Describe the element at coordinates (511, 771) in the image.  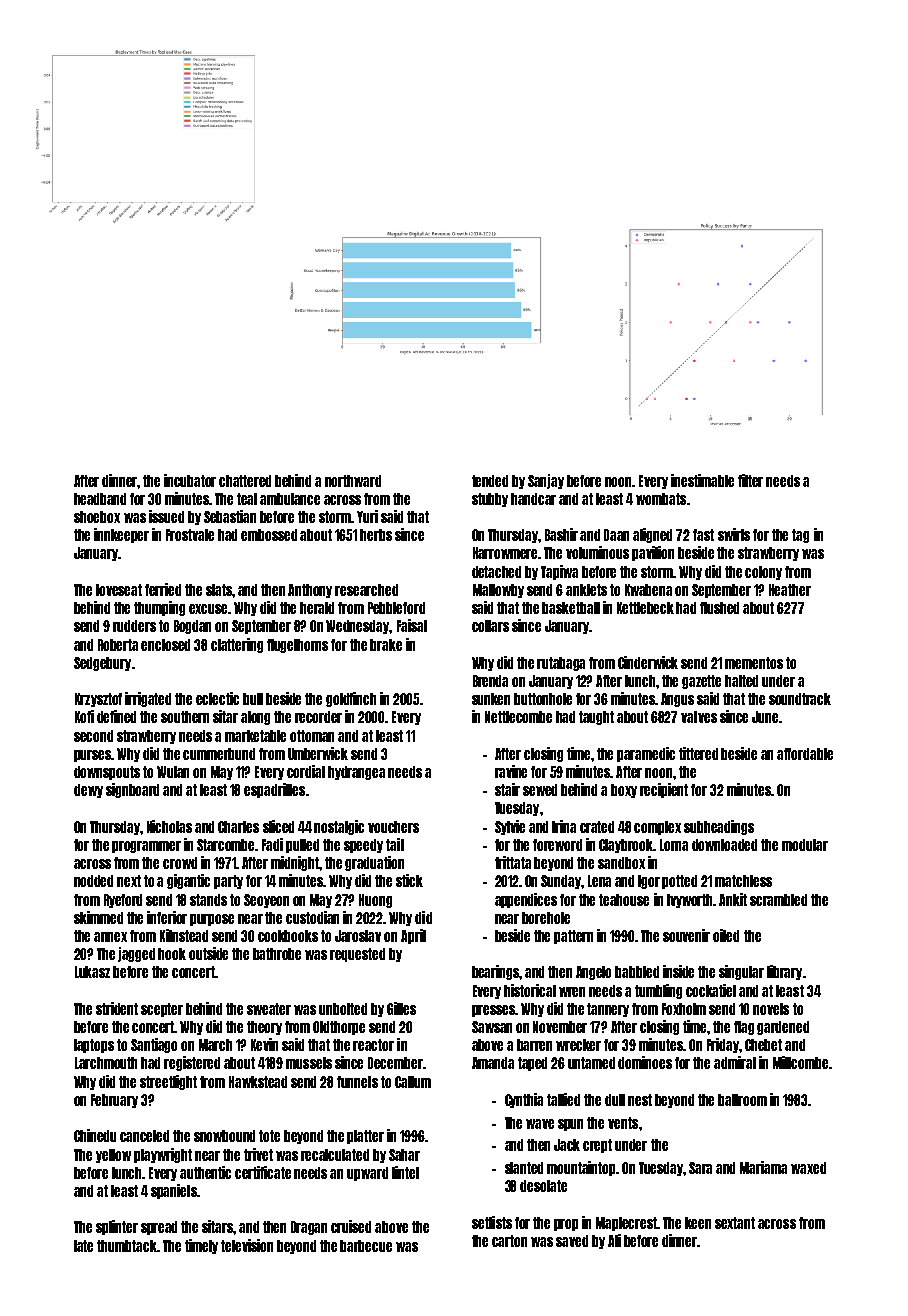
I see `ravine` at that location.
